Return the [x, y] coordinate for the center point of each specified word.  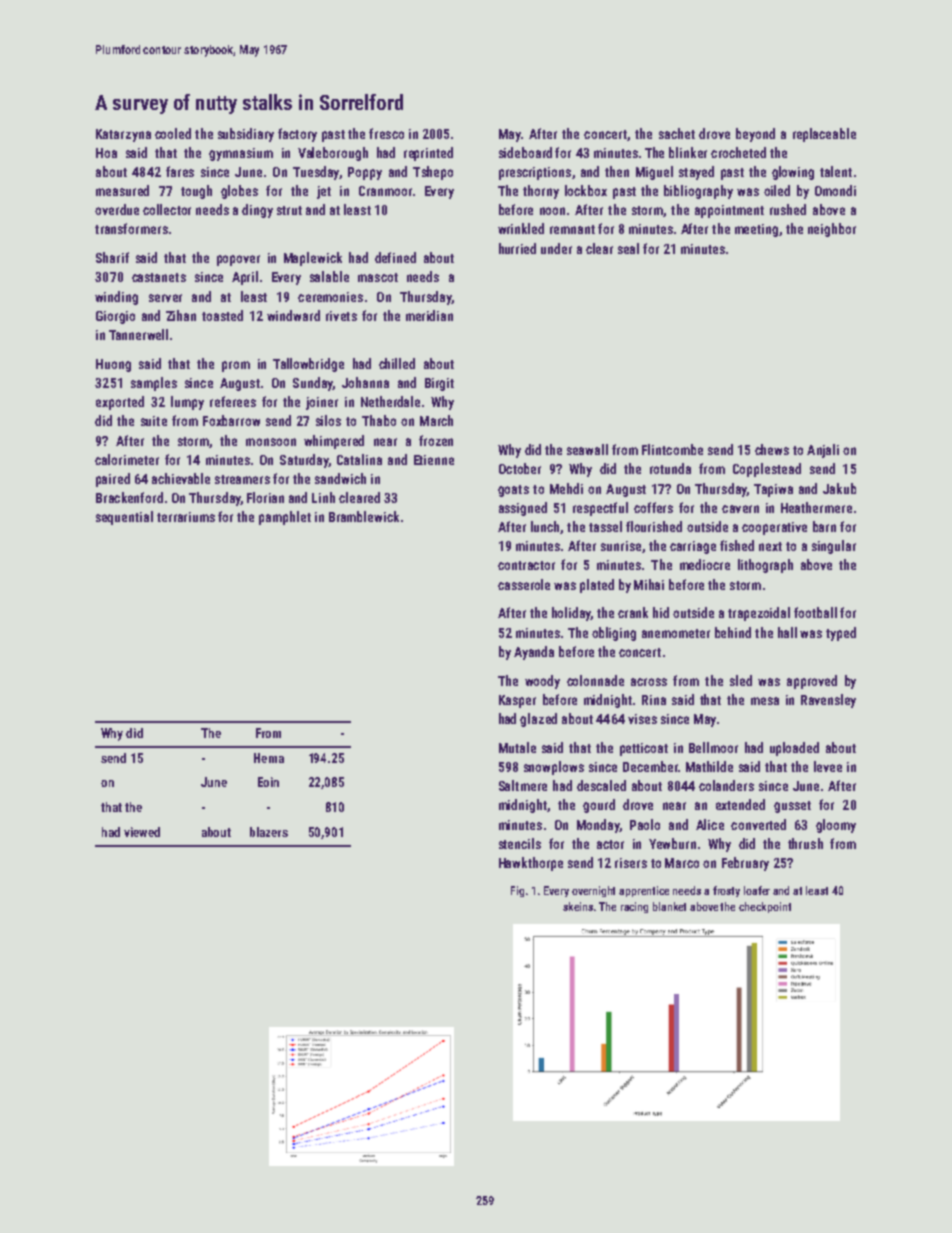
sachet [677, 133]
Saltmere [523, 785]
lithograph [765, 566]
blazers [269, 832]
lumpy [187, 403]
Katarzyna [123, 135]
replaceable [824, 135]
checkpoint [765, 907]
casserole [524, 584]
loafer [757, 890]
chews [772, 449]
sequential [124, 518]
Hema [269, 758]
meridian [429, 315]
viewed [142, 832]
